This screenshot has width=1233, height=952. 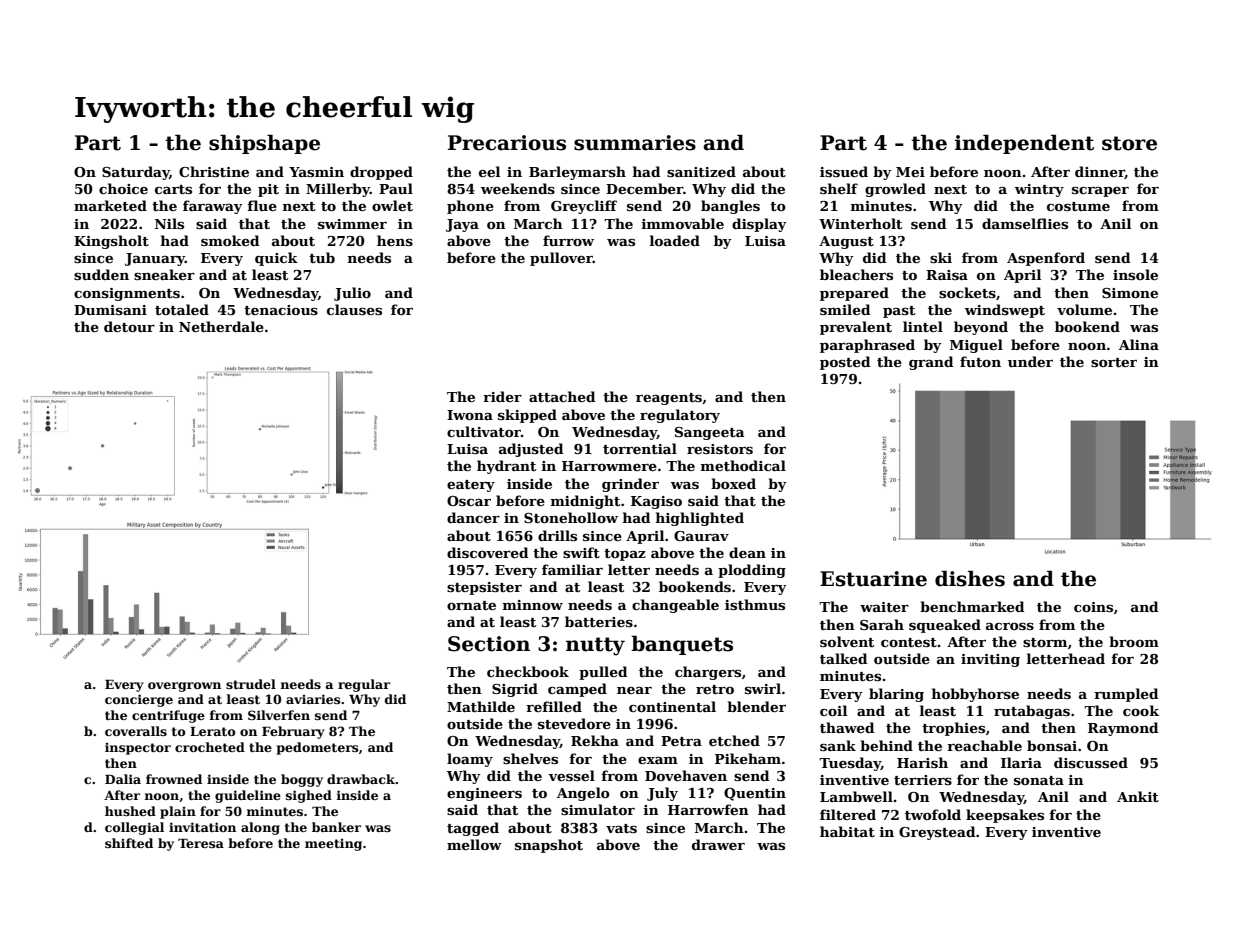 I want to click on rumpled, so click(x=1126, y=695).
